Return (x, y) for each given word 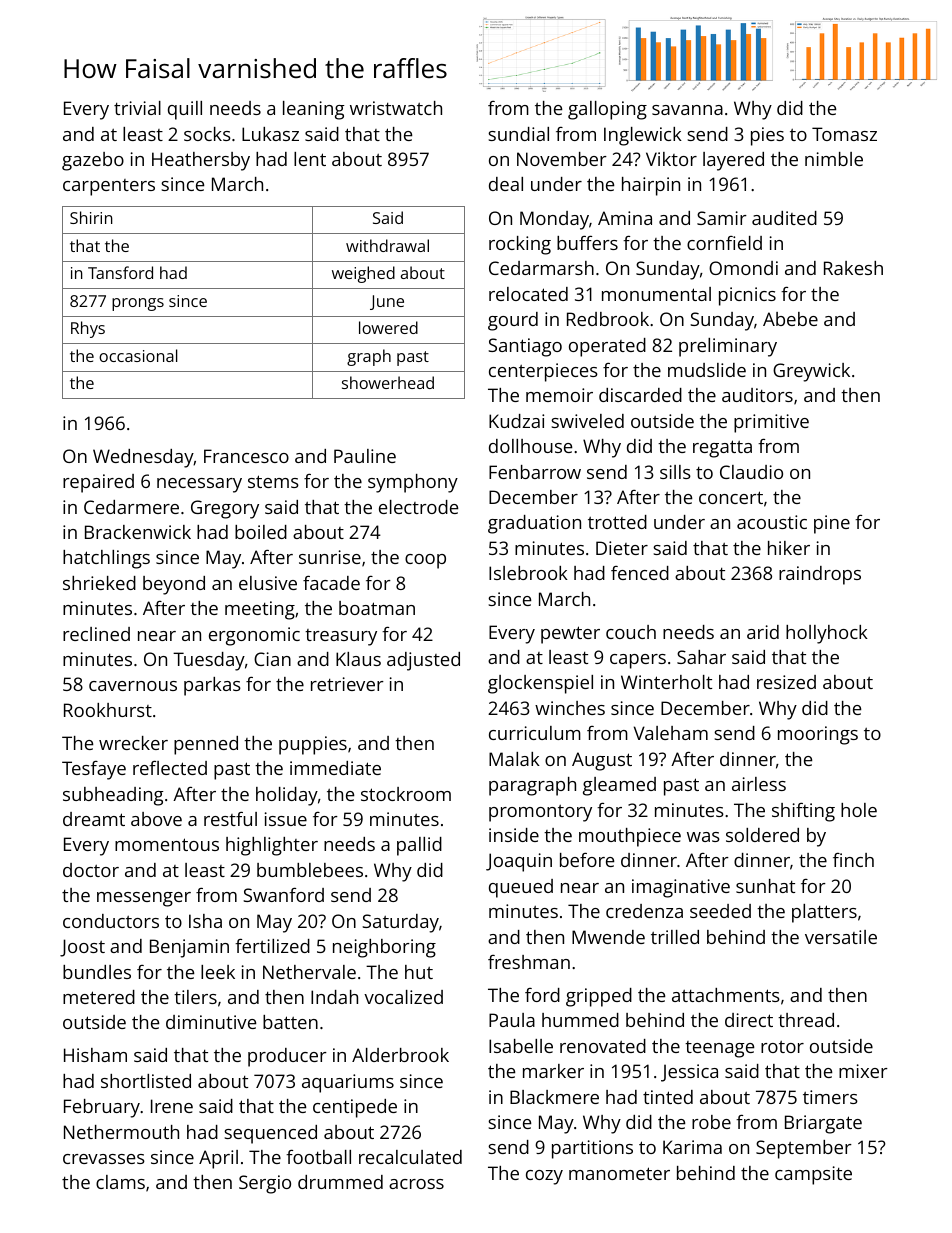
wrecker (133, 743)
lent (310, 159)
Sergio (265, 1184)
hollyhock (827, 634)
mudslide (707, 370)
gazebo (93, 161)
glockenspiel (540, 684)
